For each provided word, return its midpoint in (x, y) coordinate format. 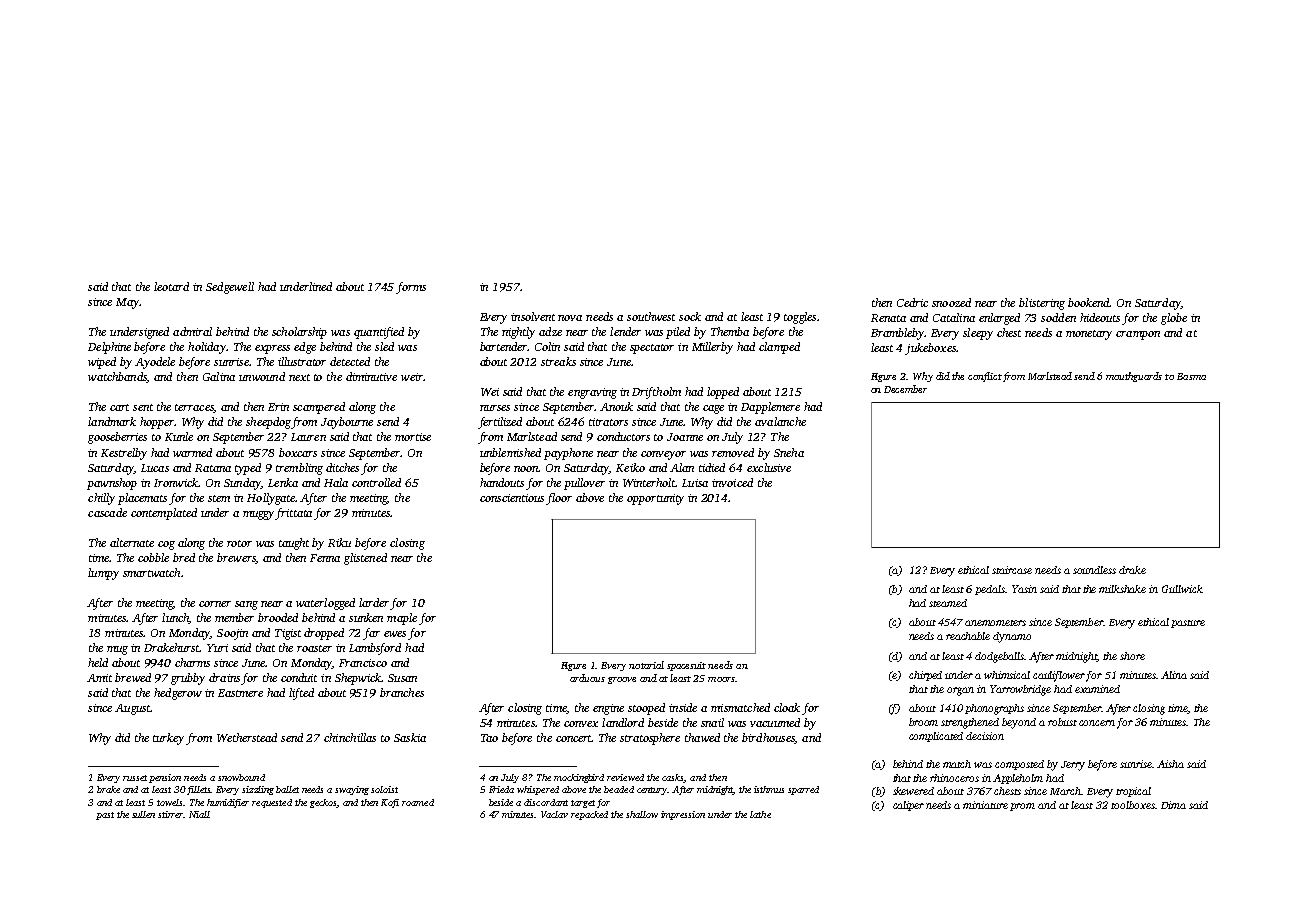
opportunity (655, 499)
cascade (107, 512)
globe (1174, 319)
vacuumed (775, 722)
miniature (985, 805)
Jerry (1073, 766)
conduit (299, 677)
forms (411, 288)
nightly (518, 333)
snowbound (241, 777)
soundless (1094, 570)
